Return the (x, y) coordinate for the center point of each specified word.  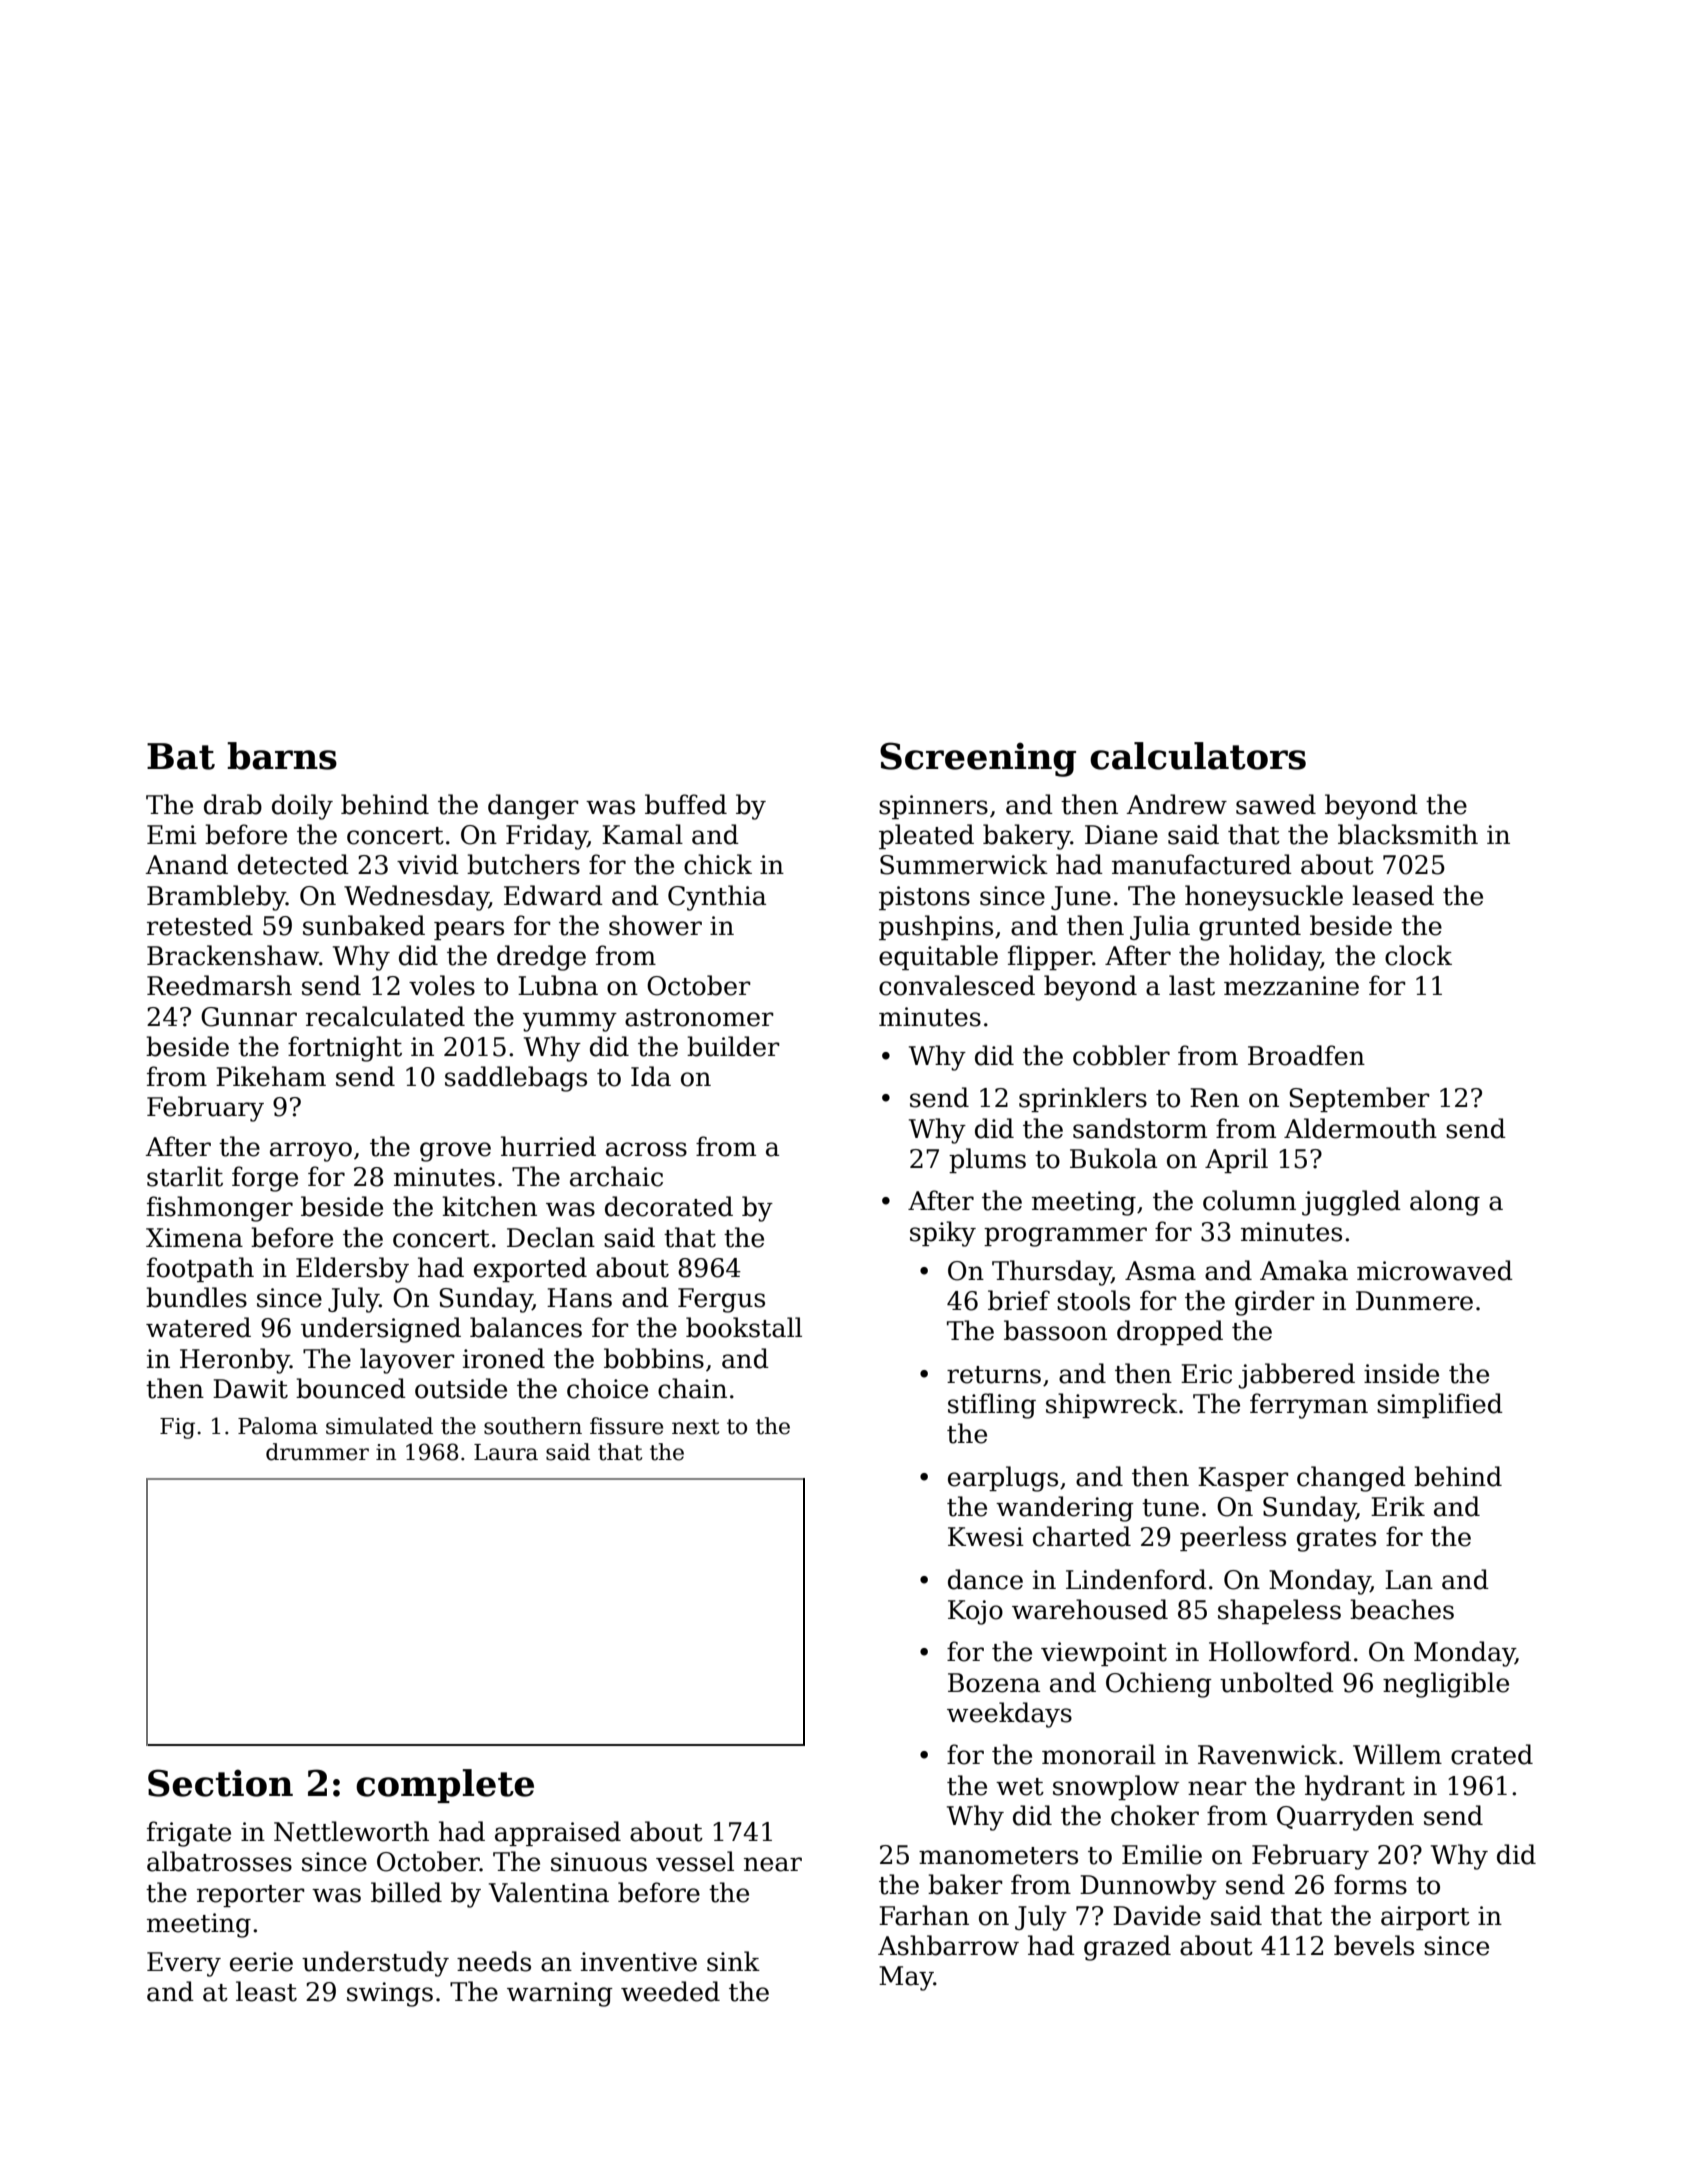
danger (533, 807)
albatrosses (219, 1861)
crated (1492, 1754)
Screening (978, 759)
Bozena (994, 1683)
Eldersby (352, 1270)
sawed (1276, 804)
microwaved (1435, 1270)
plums (987, 1160)
